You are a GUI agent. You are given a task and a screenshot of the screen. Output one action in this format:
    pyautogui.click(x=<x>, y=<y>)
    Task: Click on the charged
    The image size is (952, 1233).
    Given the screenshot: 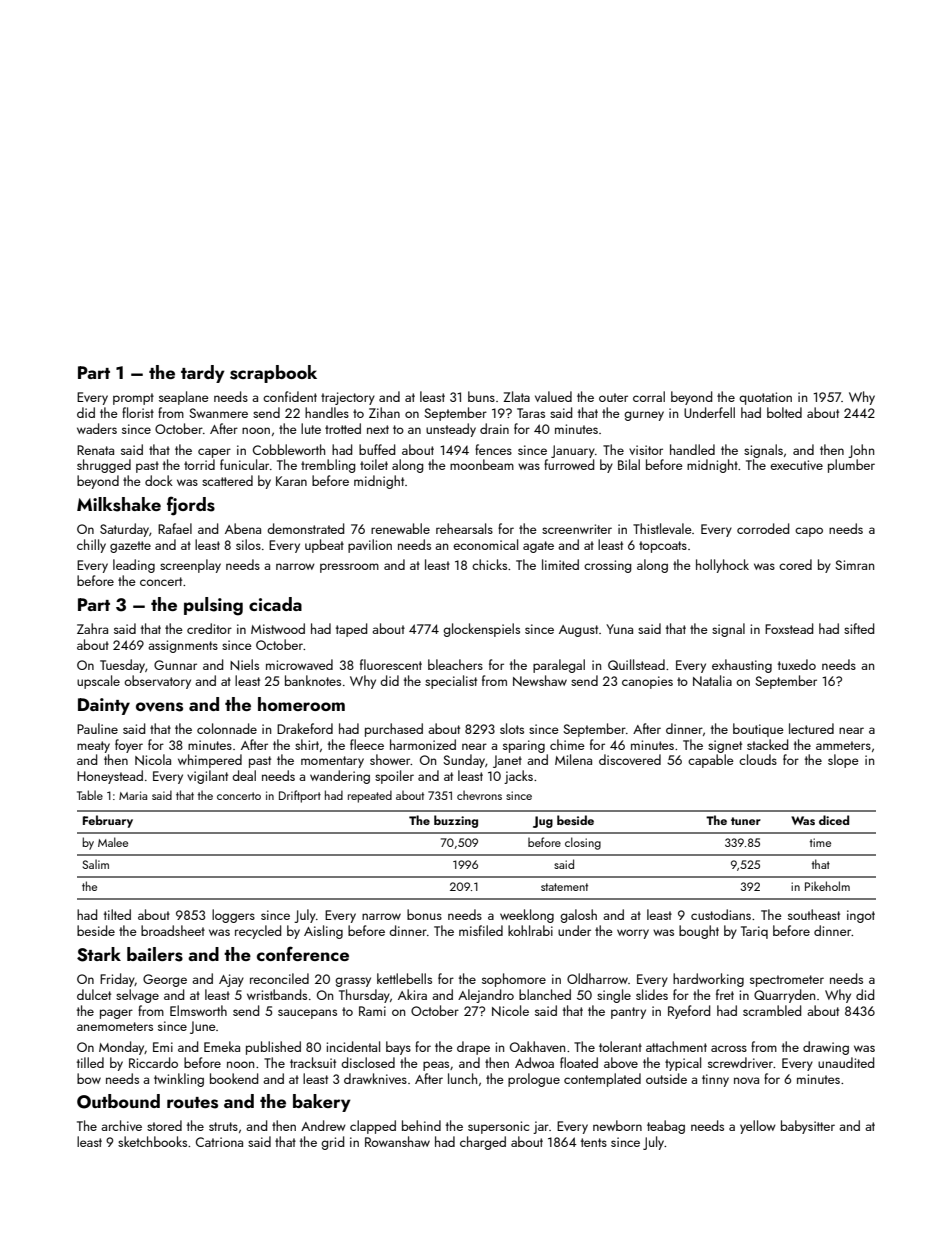 What is the action you would take?
    pyautogui.click(x=483, y=1143)
